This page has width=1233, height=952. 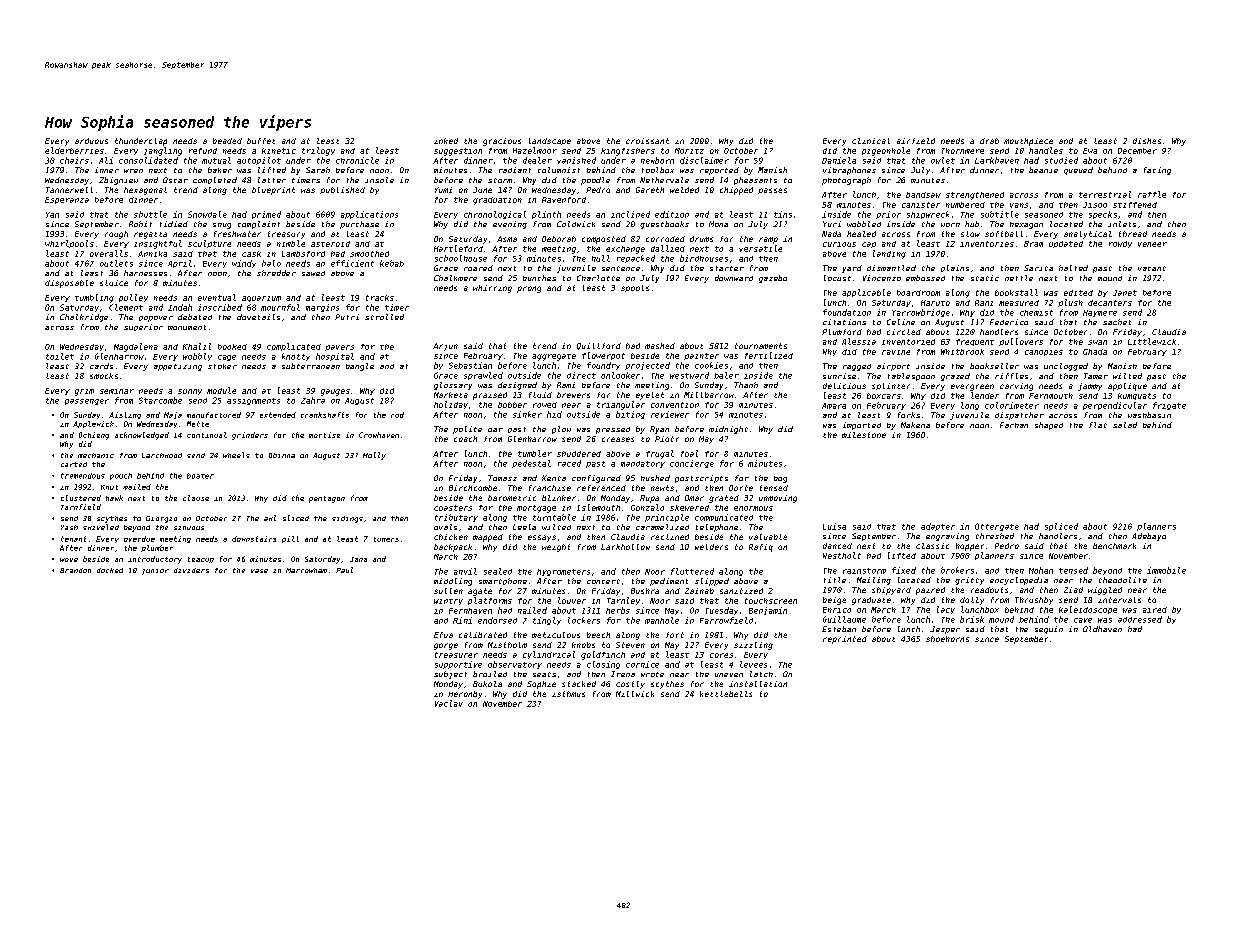 I want to click on Efua, so click(x=443, y=635).
